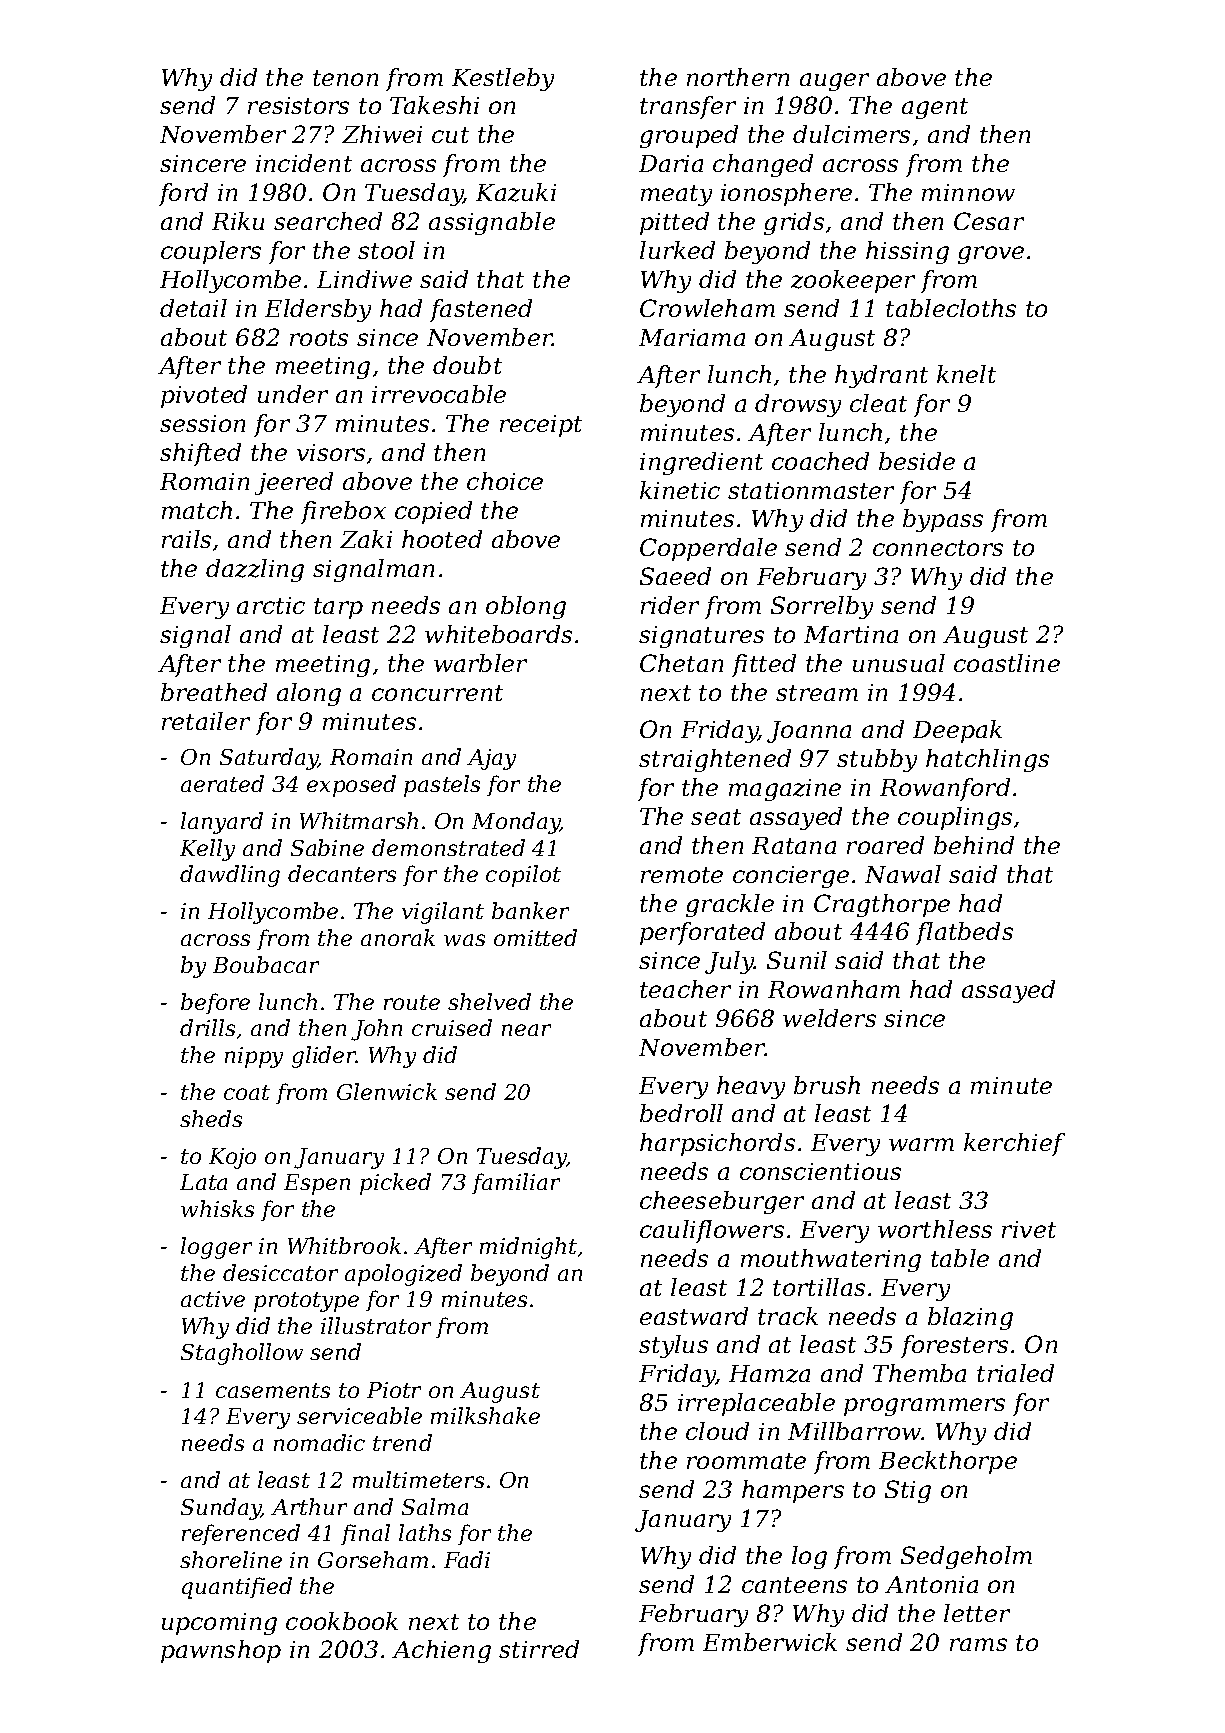  I want to click on active, so click(213, 1299).
